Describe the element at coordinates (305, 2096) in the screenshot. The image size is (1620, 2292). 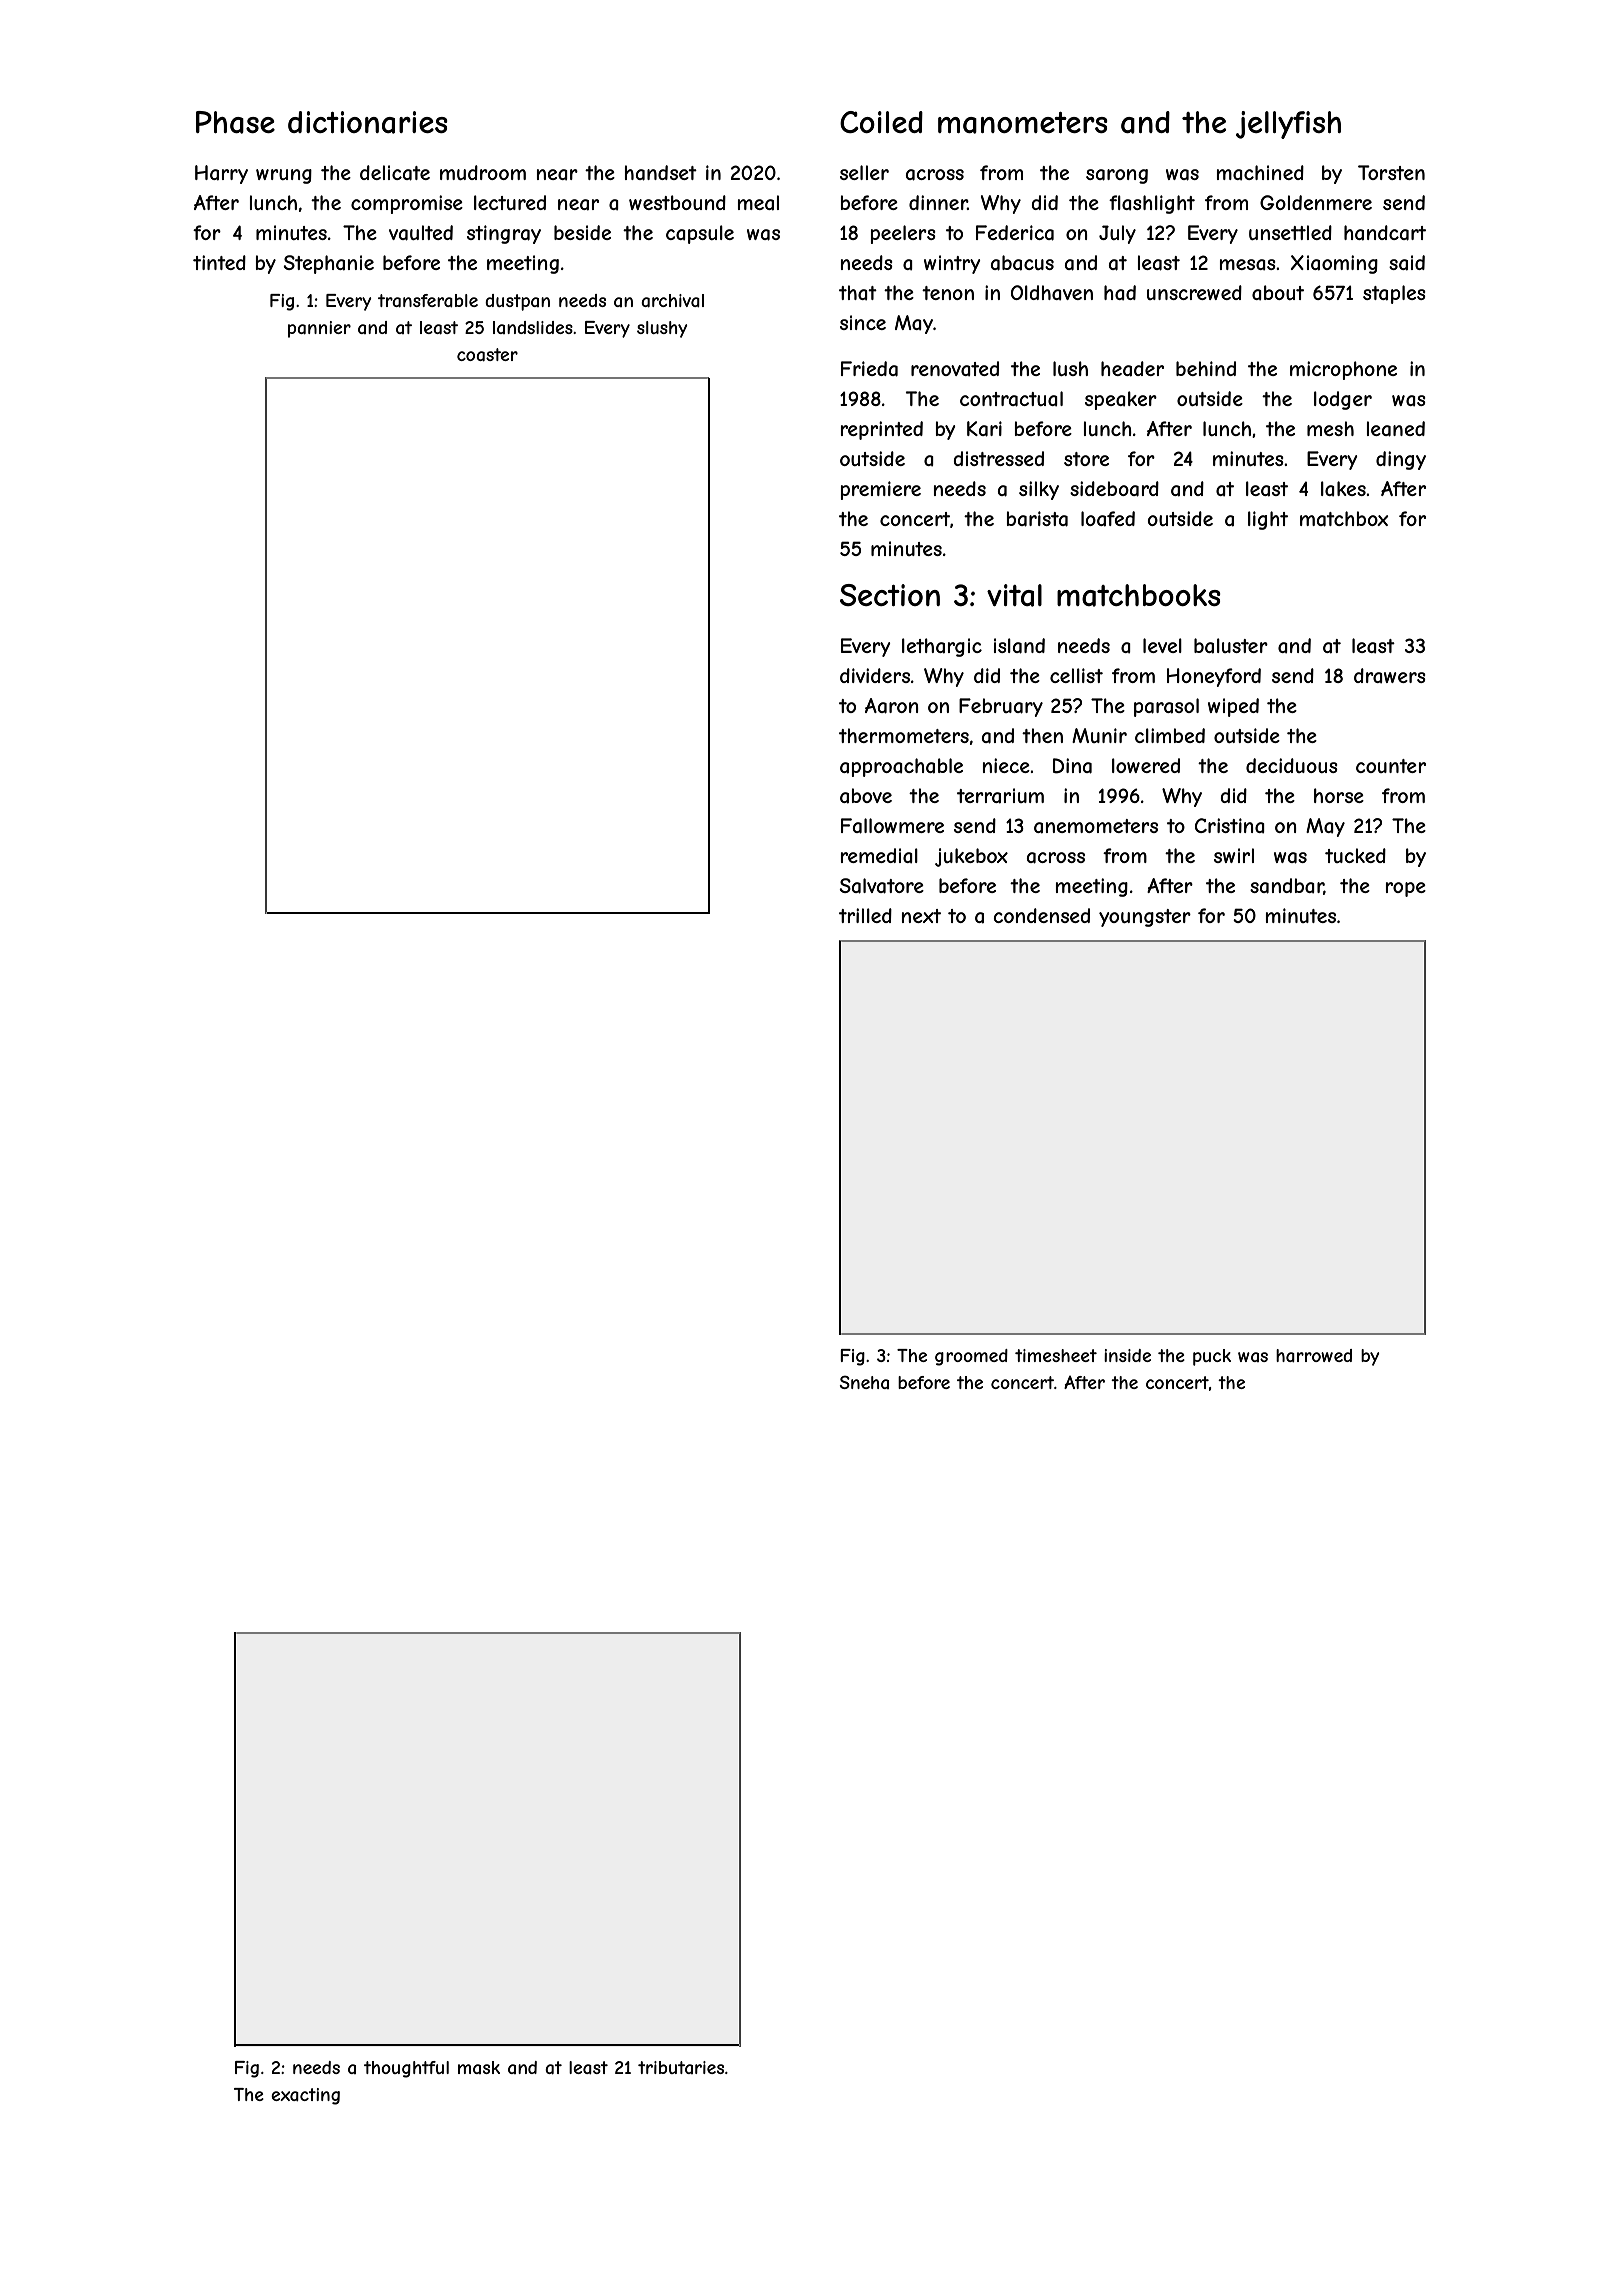
I see `exacting` at that location.
